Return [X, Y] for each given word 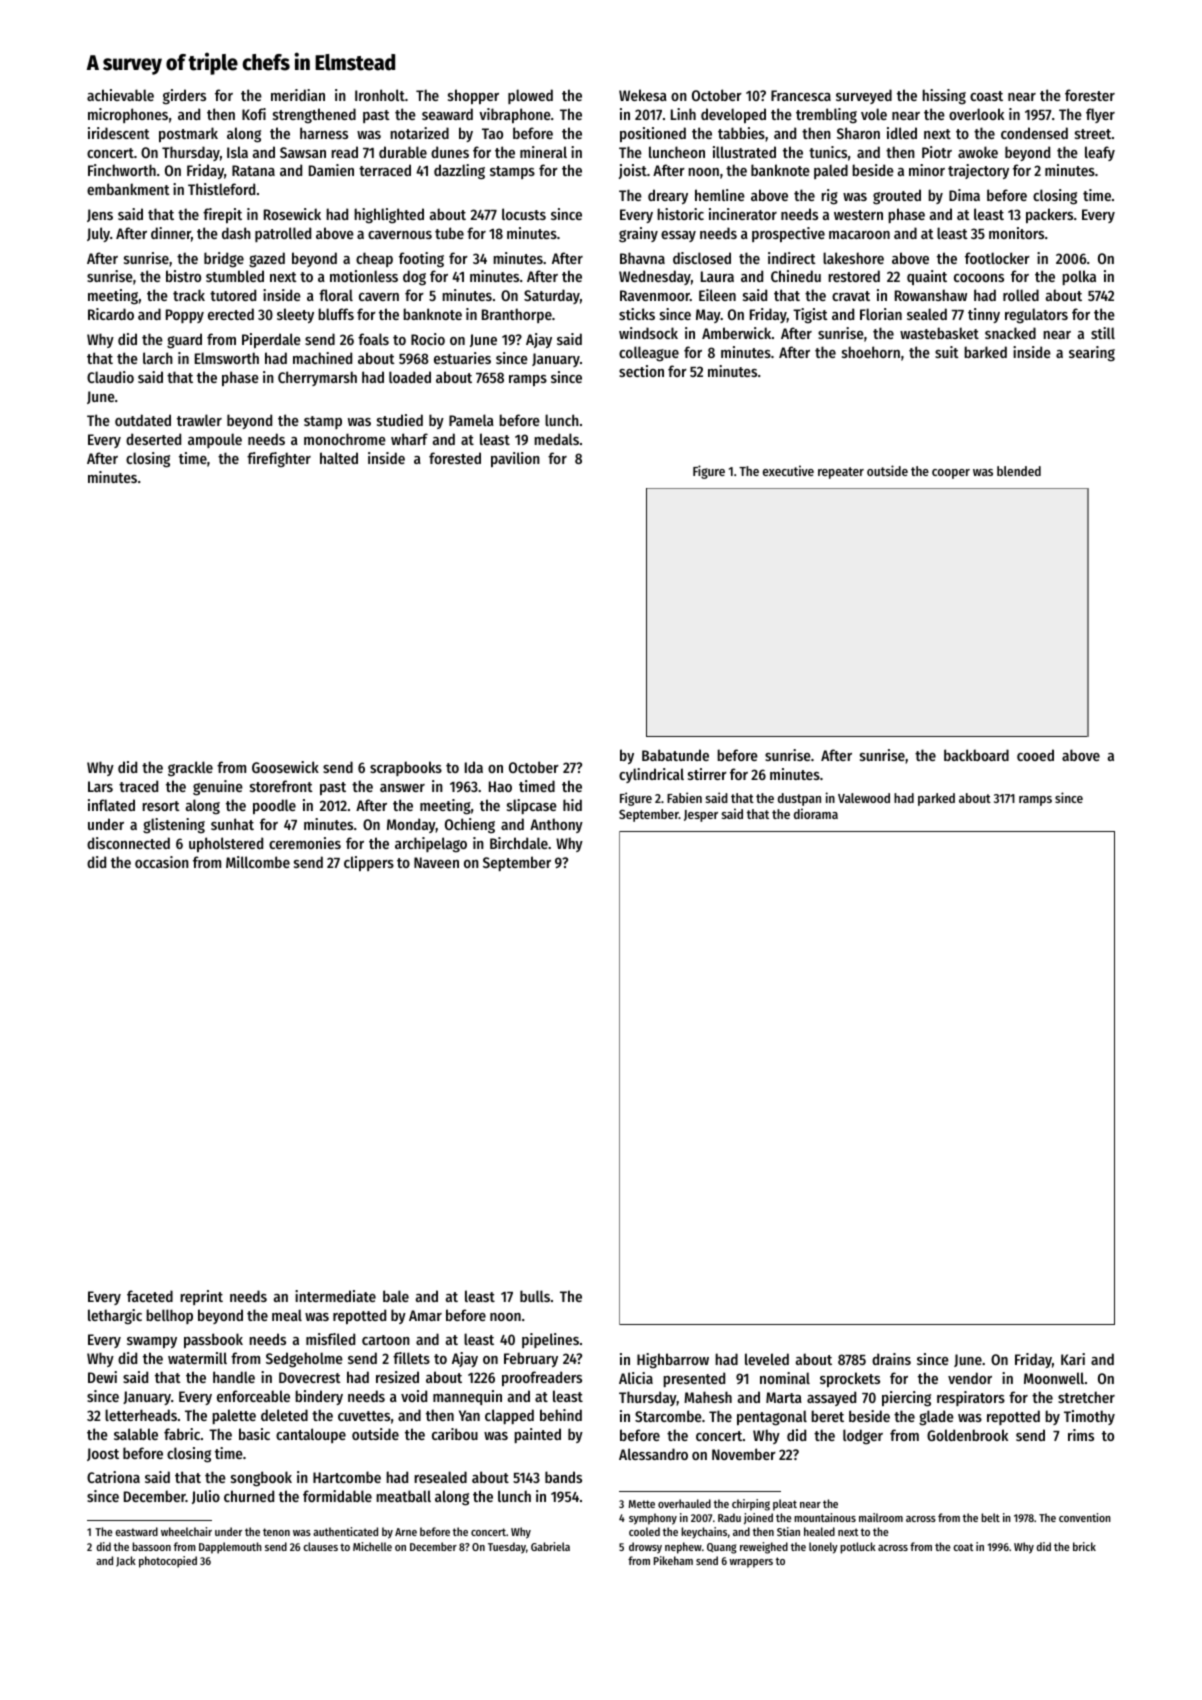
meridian [298, 95]
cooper [951, 474]
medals [556, 439]
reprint [201, 1297]
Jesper [701, 816]
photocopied [168, 1562]
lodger [863, 1437]
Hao [500, 786]
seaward [447, 114]
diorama [816, 813]
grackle [190, 769]
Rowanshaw [931, 295]
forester [1090, 95]
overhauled [684, 1503]
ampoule [215, 440]
